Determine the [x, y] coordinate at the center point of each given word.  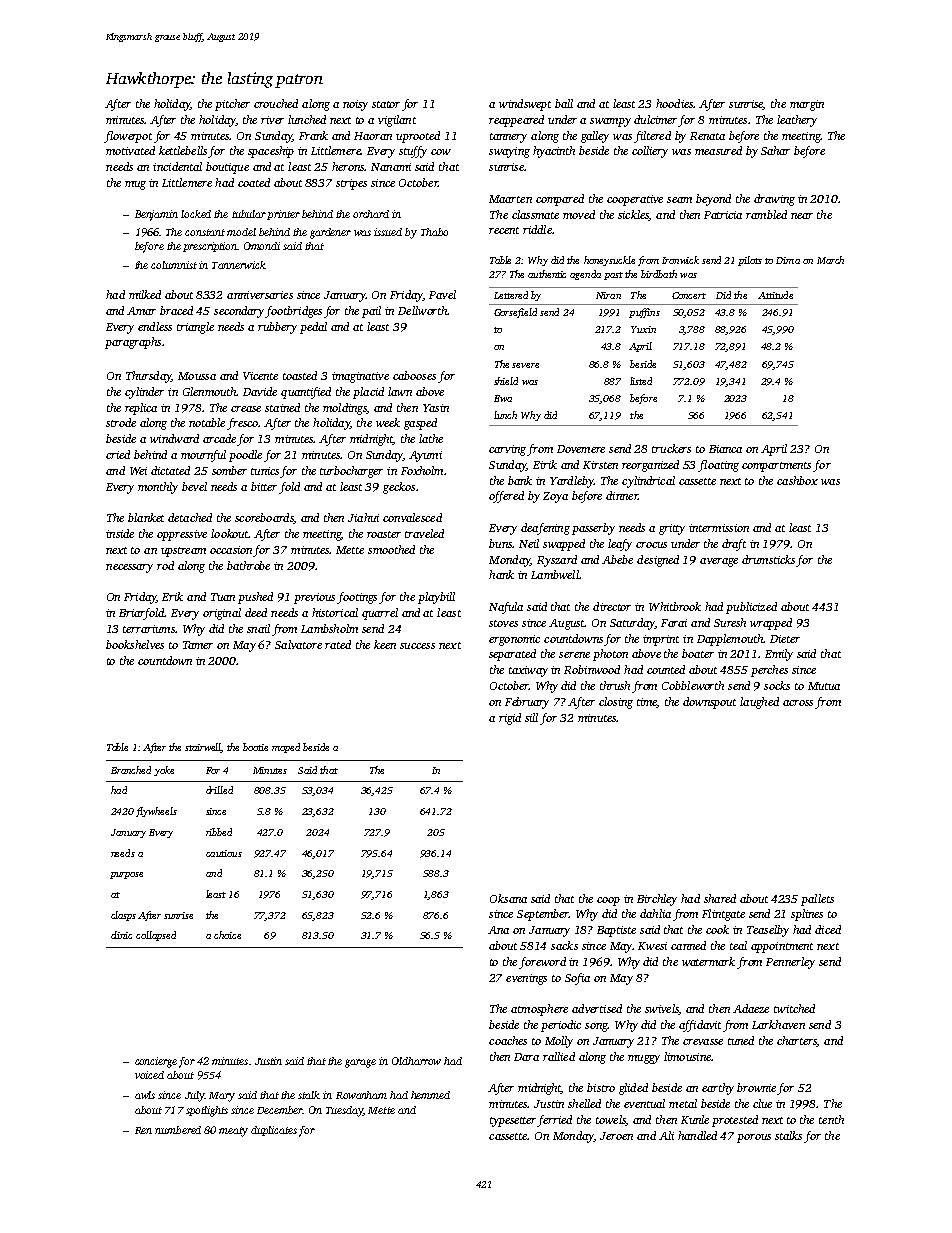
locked [196, 214]
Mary [222, 1097]
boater [698, 653]
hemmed [430, 1095]
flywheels [156, 812]
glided [633, 1089]
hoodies [675, 103]
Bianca [725, 449]
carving [507, 450]
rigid [510, 719]
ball [564, 103]
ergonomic [514, 640]
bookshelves [135, 644]
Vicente [260, 376]
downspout [709, 703]
